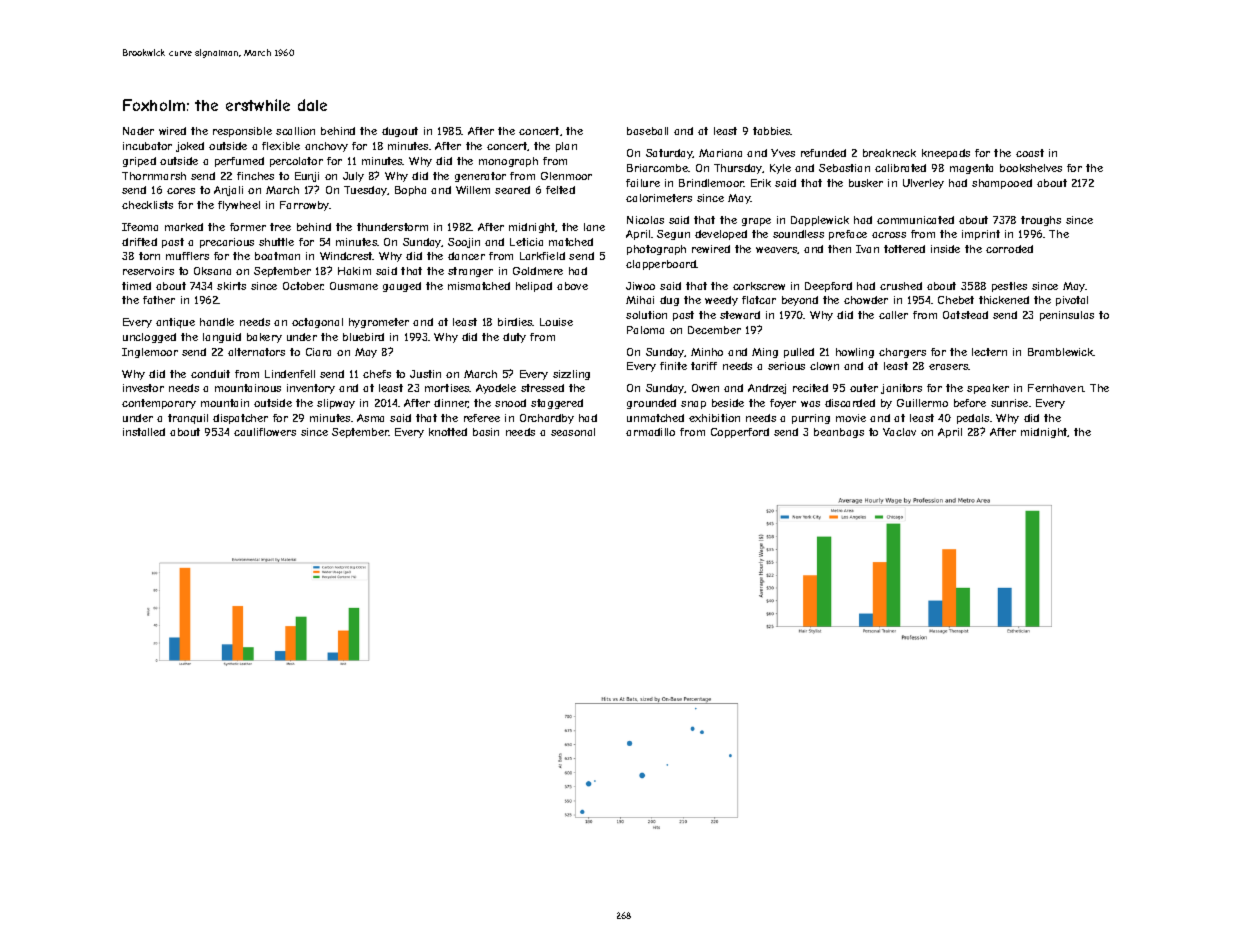  Describe the element at coordinates (354, 271) in the image. I see `Hakim` at that location.
